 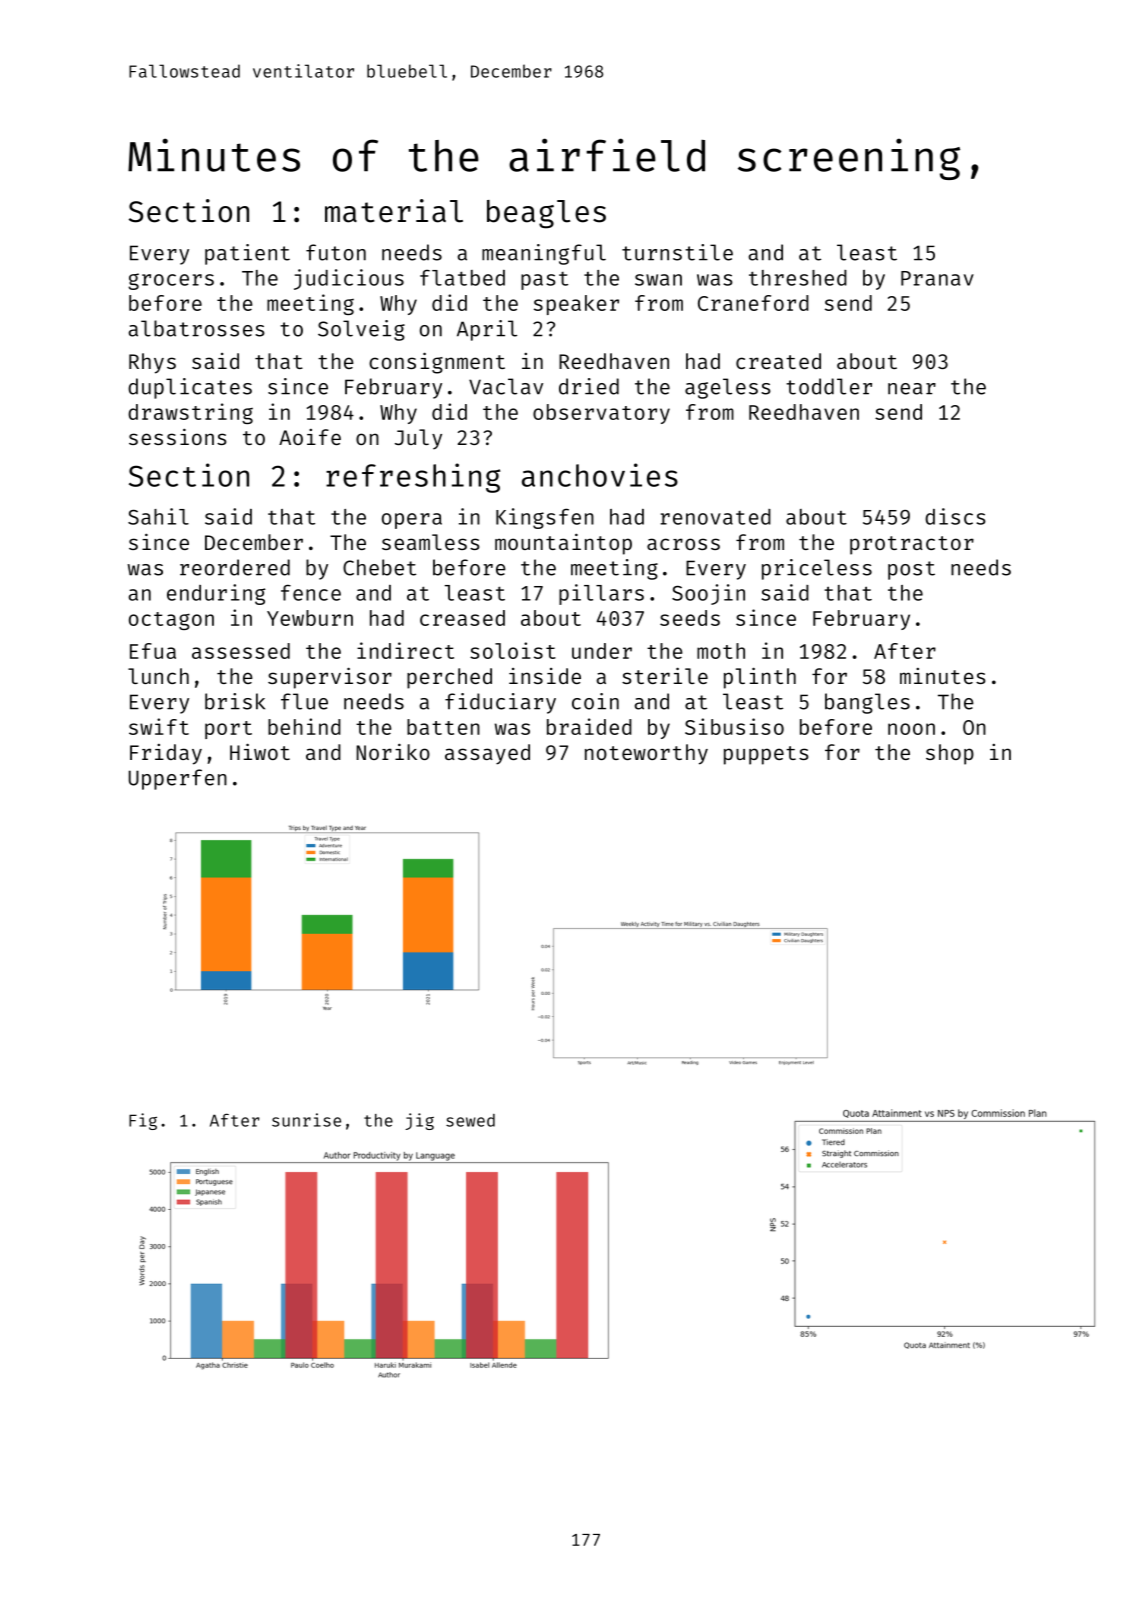 I want to click on jig, so click(x=419, y=1121).
